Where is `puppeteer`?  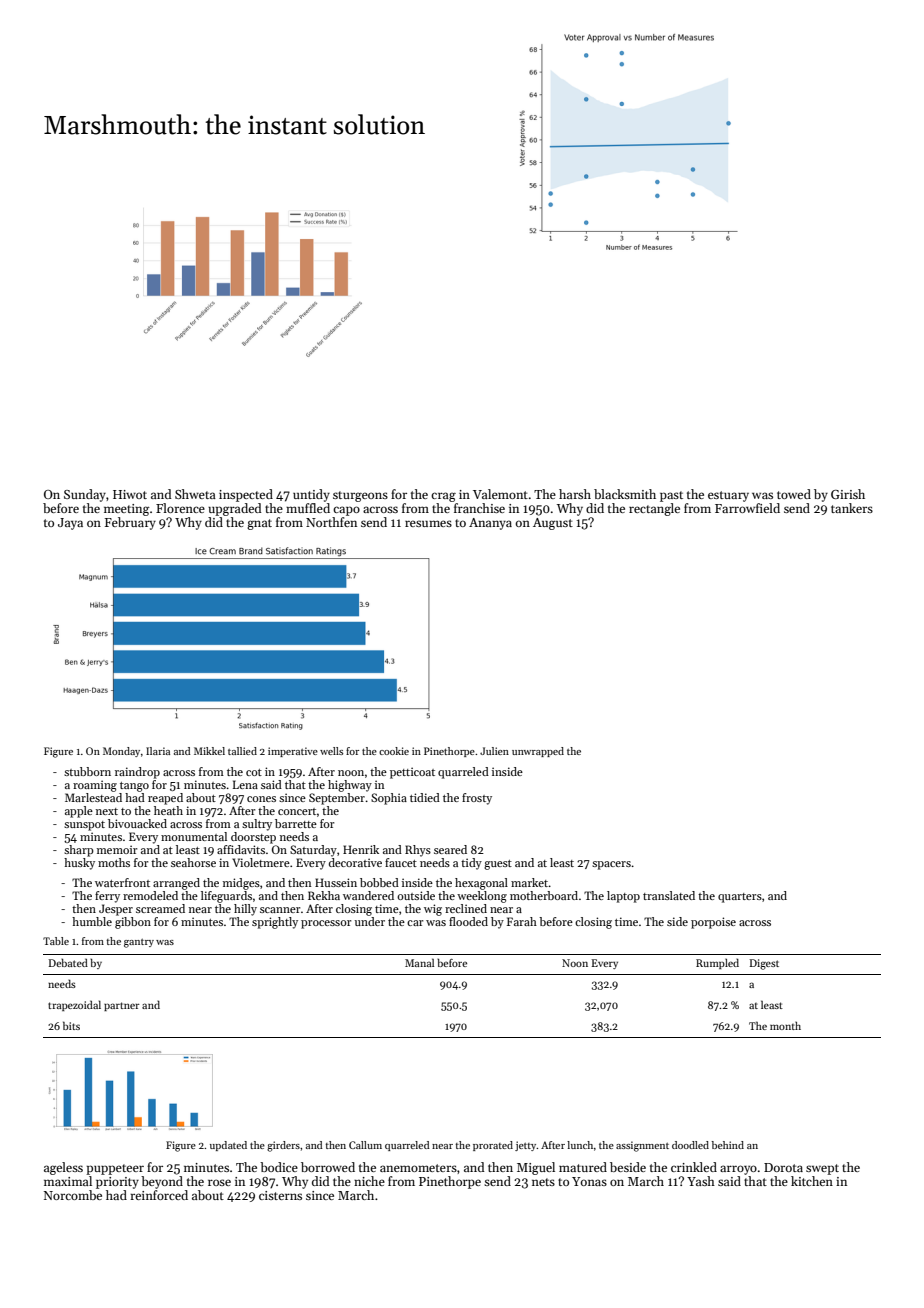
puppeteer is located at coordinates (115, 1169).
